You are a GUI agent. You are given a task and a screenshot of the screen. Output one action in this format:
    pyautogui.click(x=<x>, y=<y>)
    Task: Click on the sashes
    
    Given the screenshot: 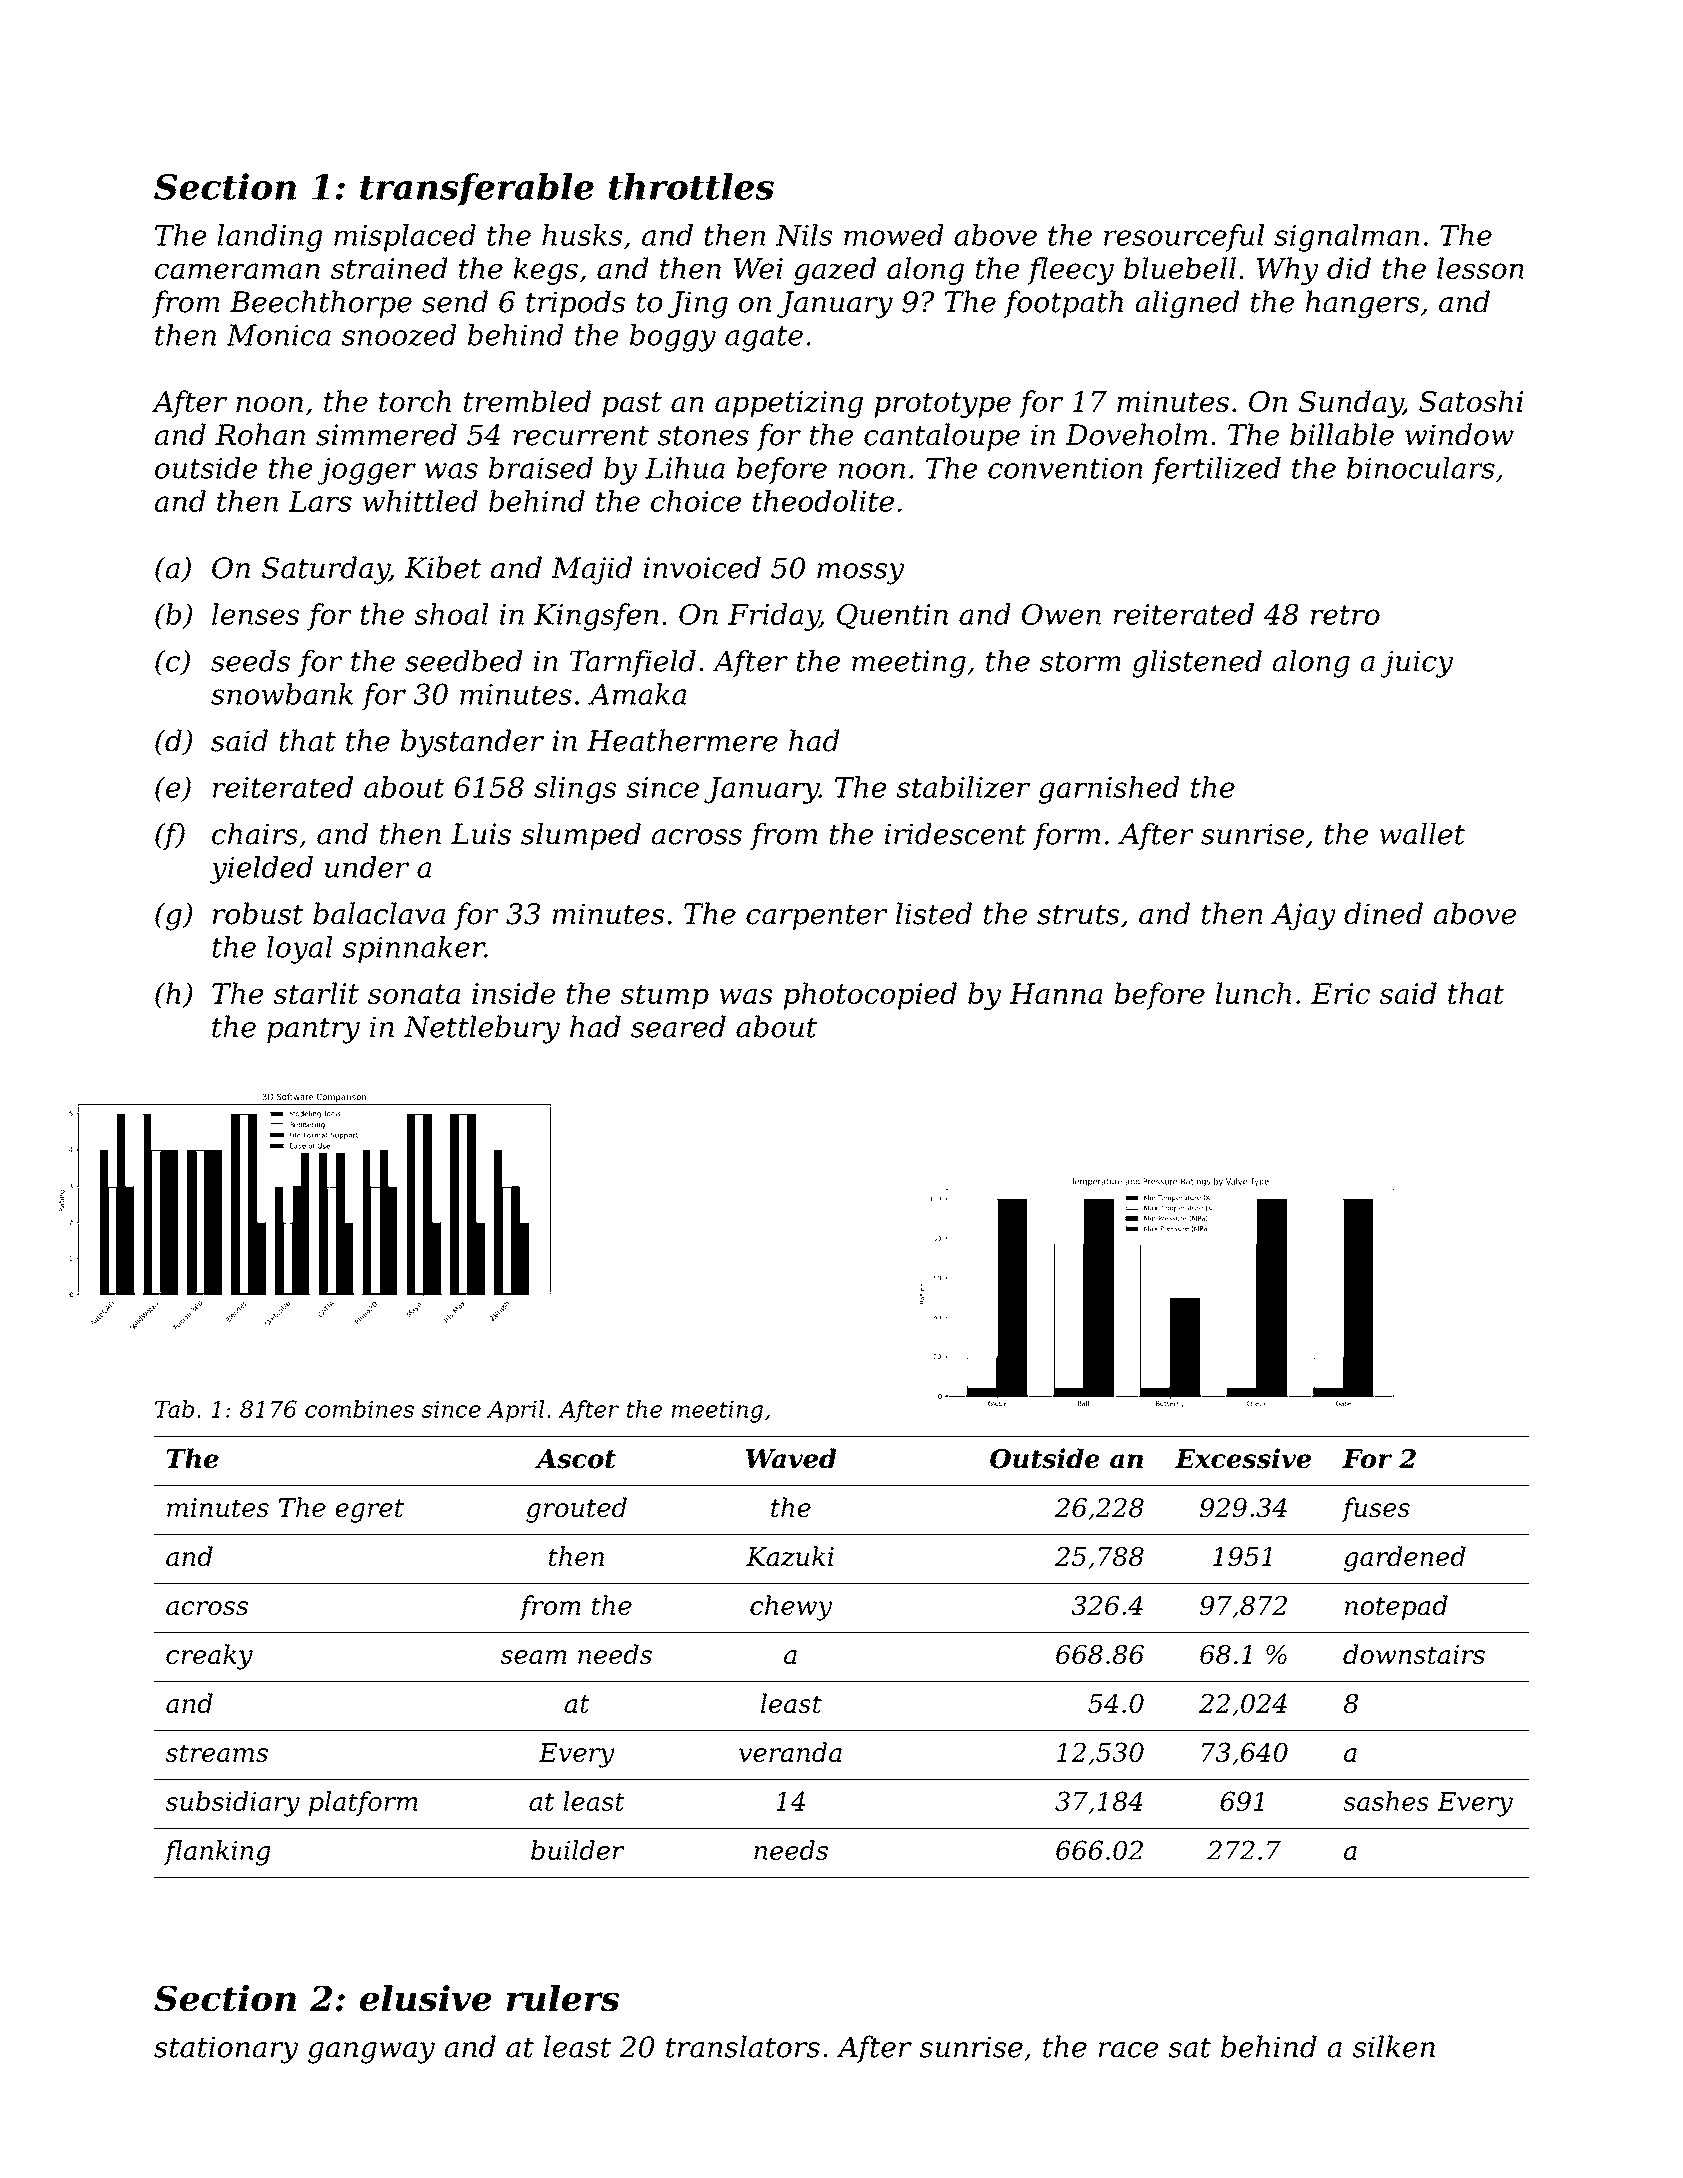 What is the action you would take?
    pyautogui.click(x=1386, y=1801)
